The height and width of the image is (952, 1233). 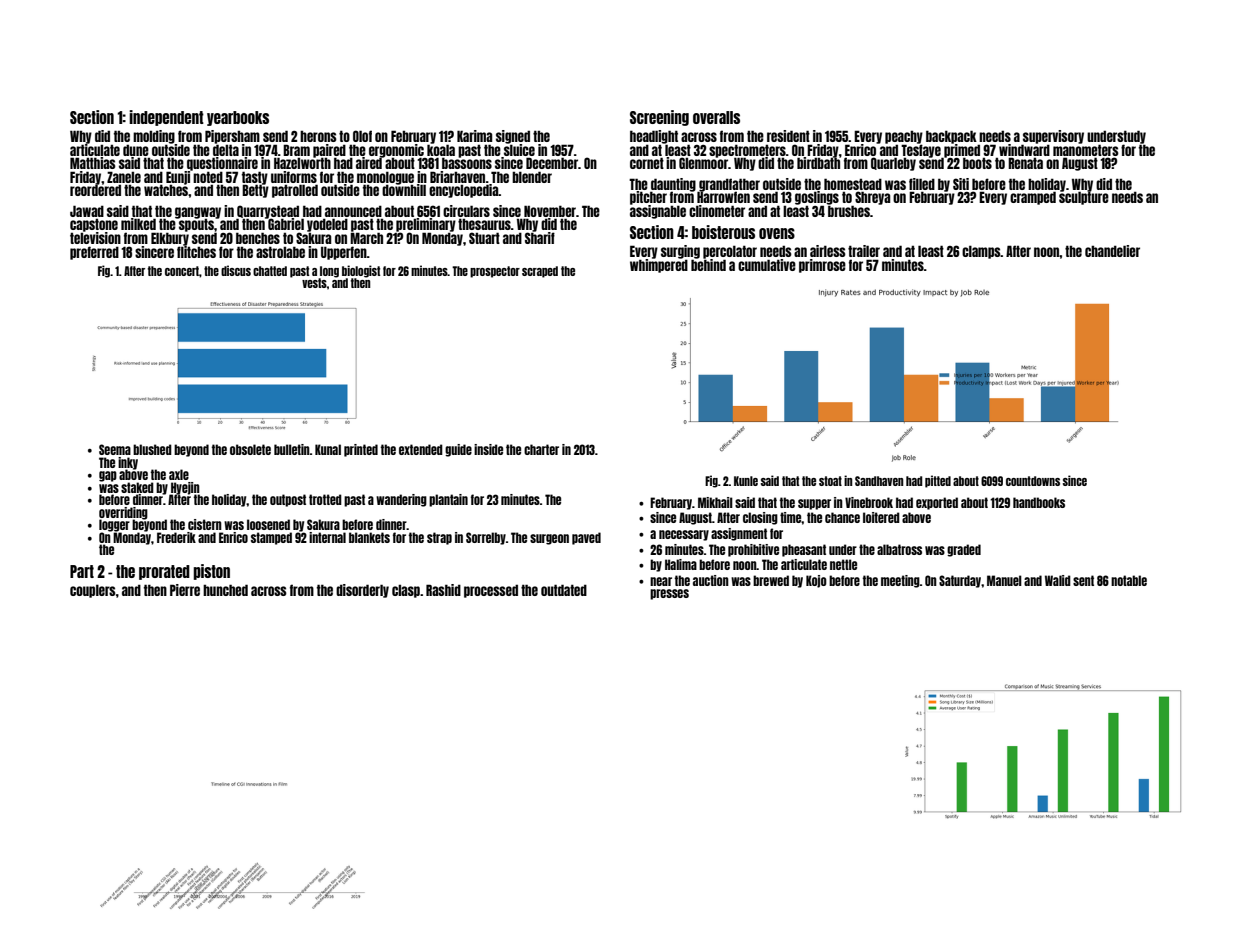 What do you see at coordinates (185, 488) in the image?
I see `Hyejin` at bounding box center [185, 488].
